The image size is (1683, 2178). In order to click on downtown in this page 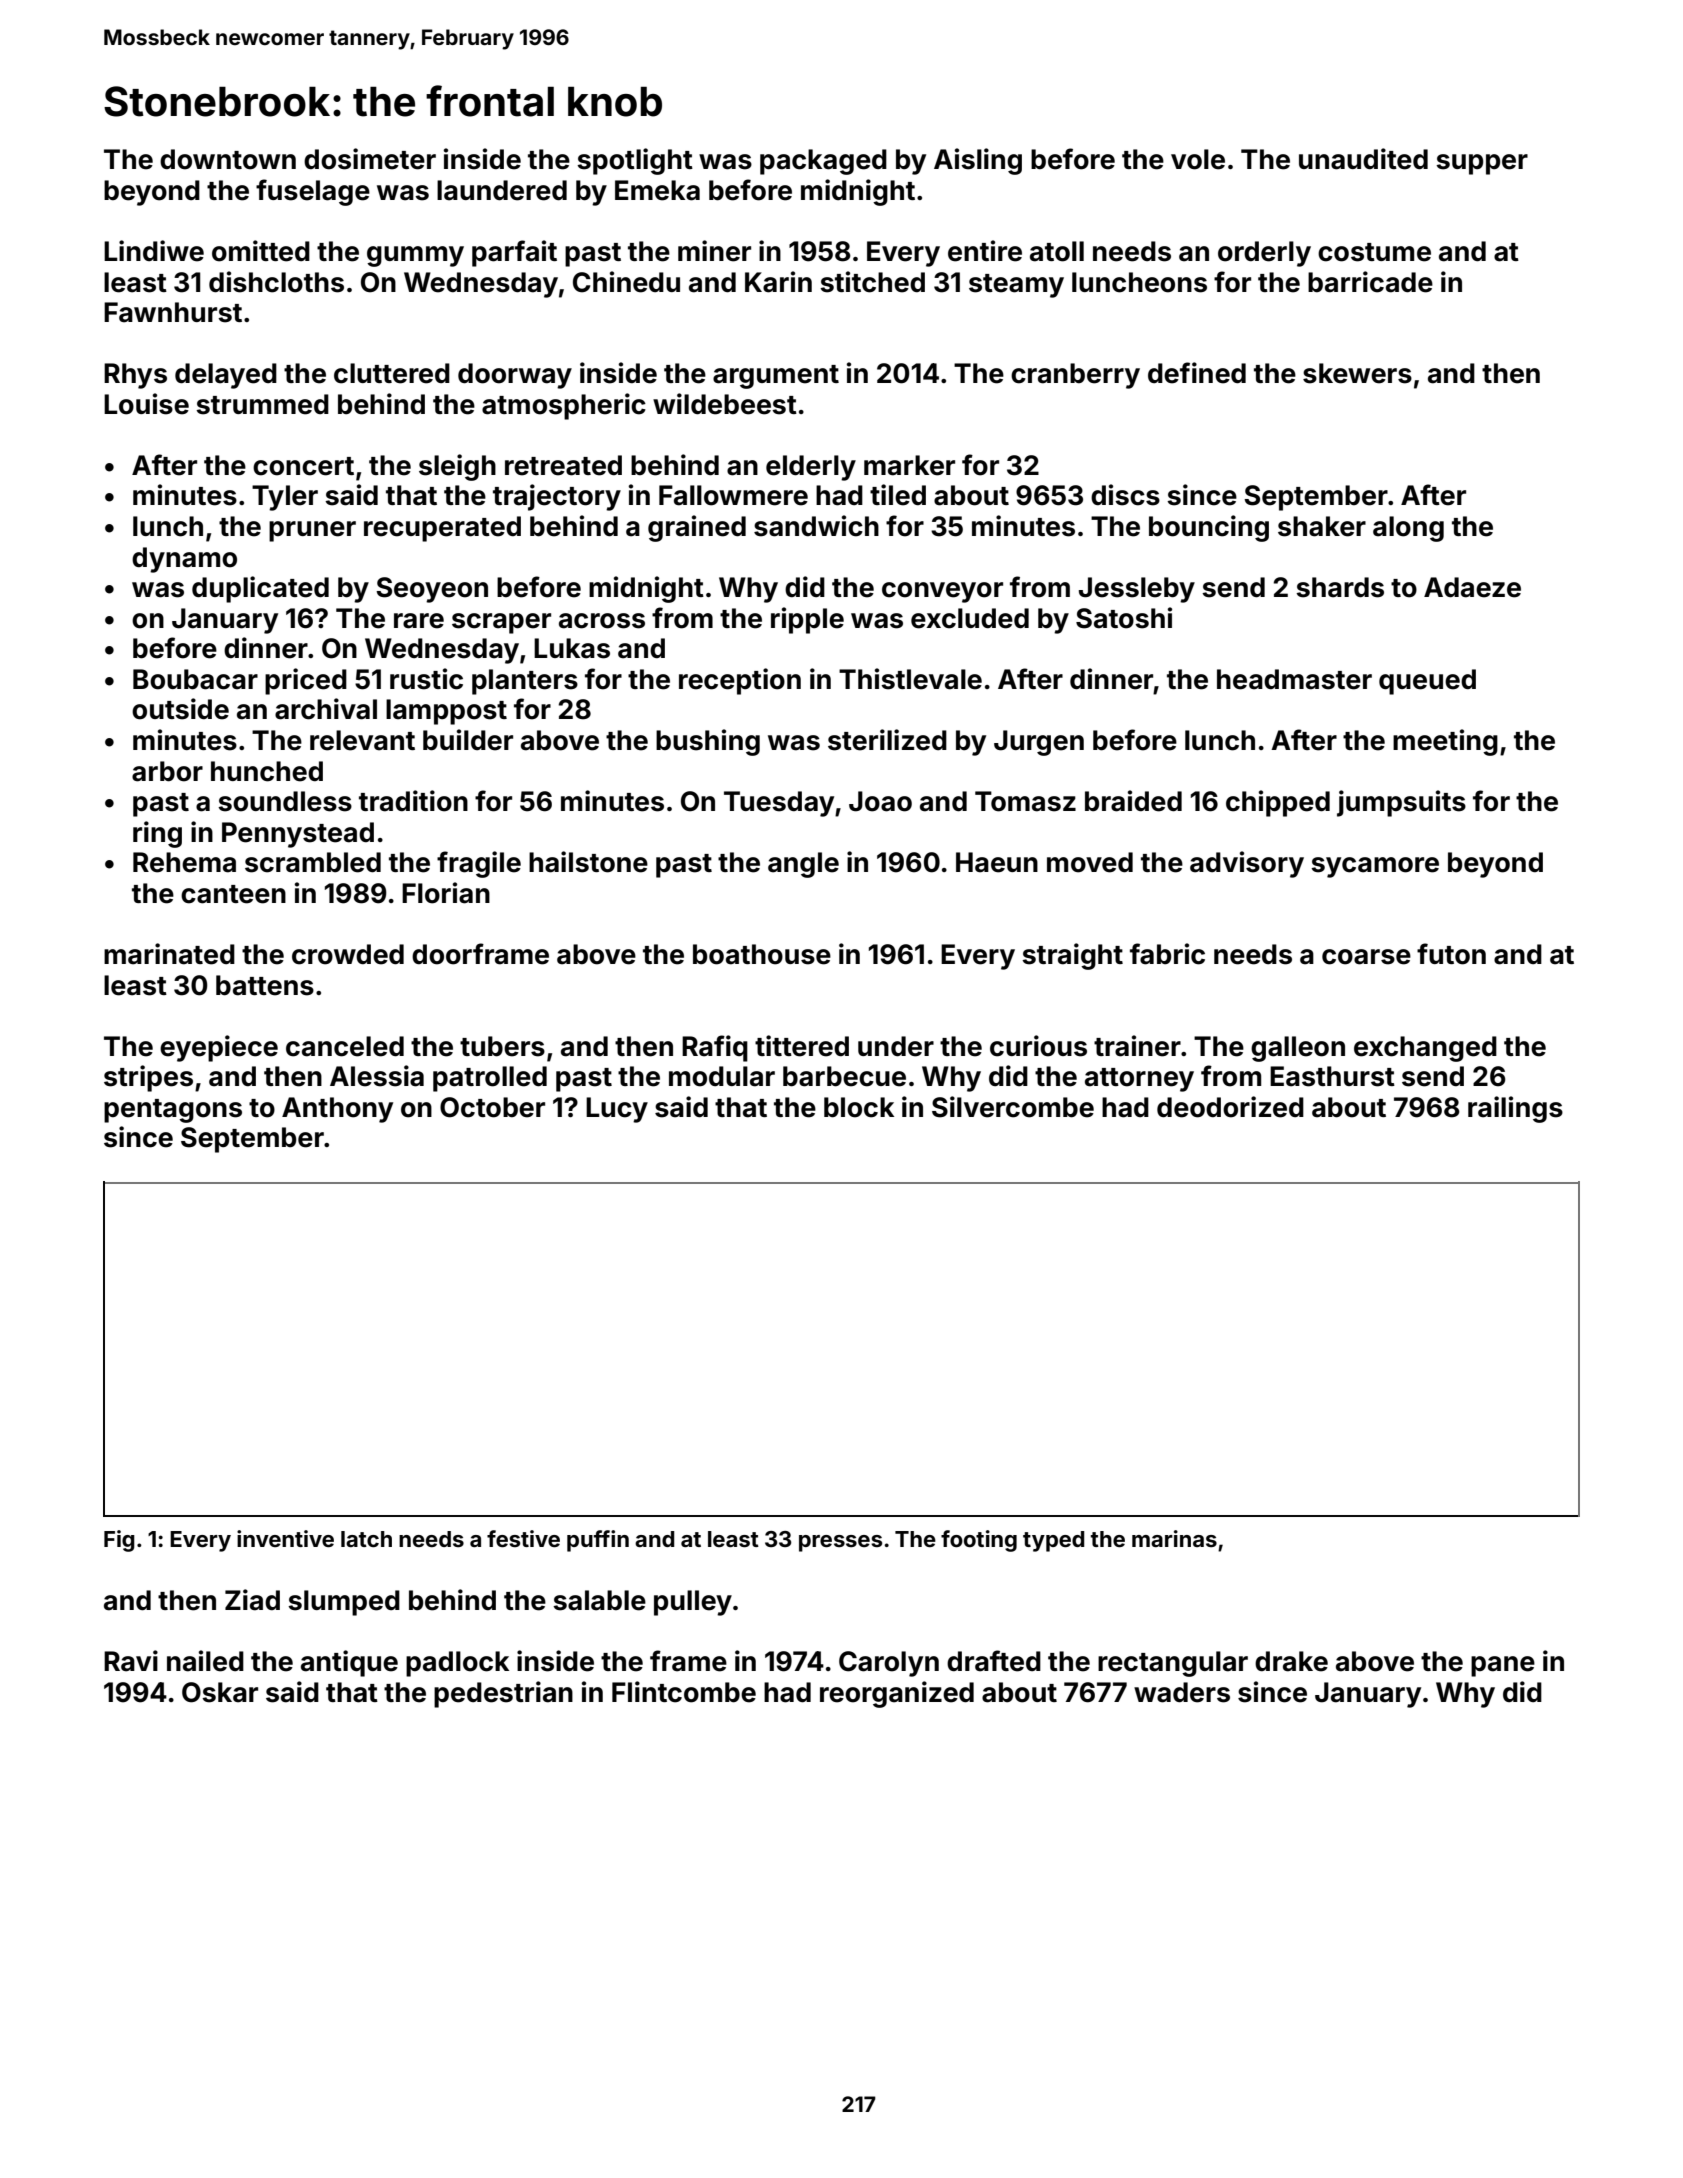, I will do `click(228, 159)`.
